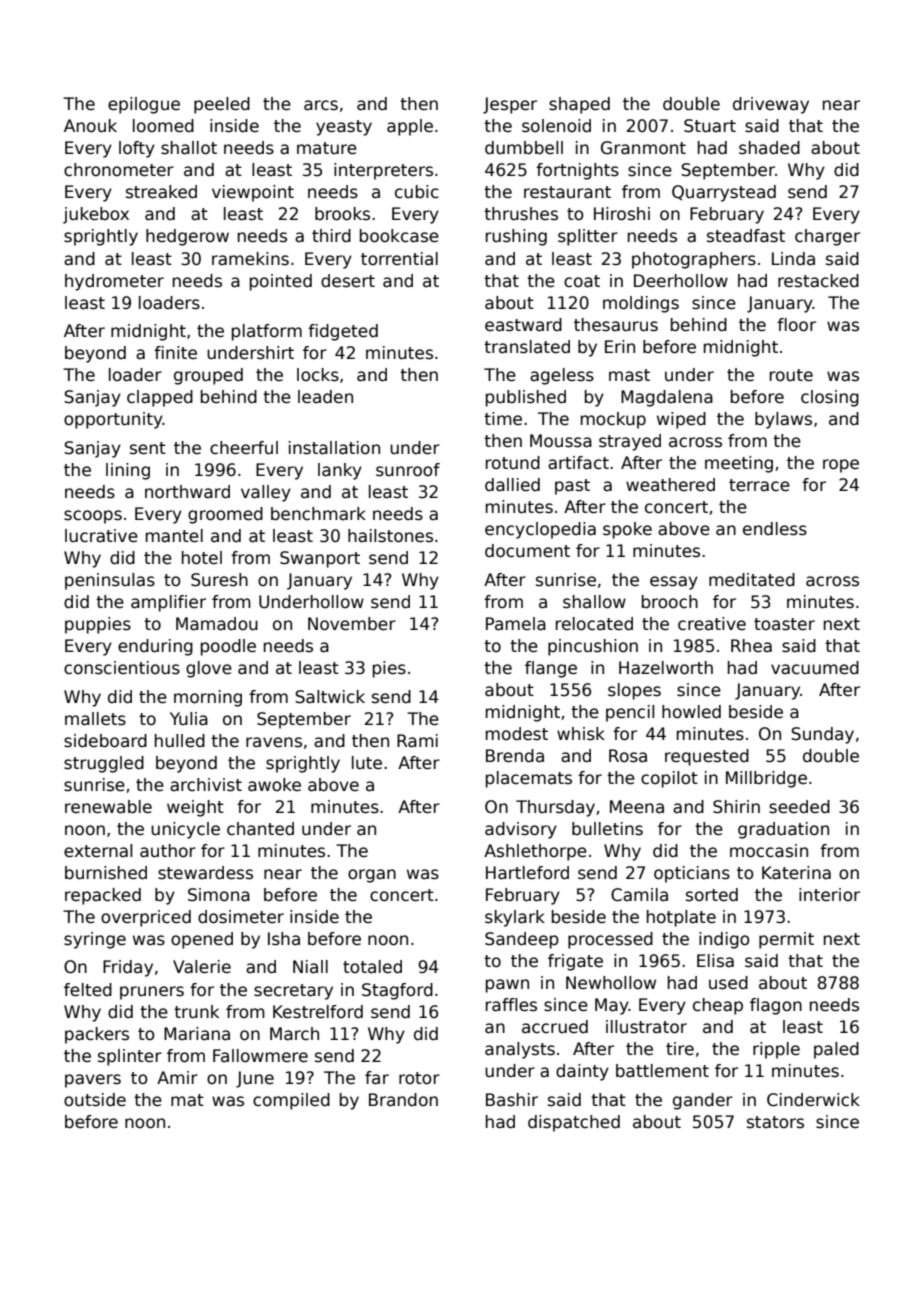 This image has width=924, height=1311. Describe the element at coordinates (674, 583) in the image. I see `essay` at that location.
